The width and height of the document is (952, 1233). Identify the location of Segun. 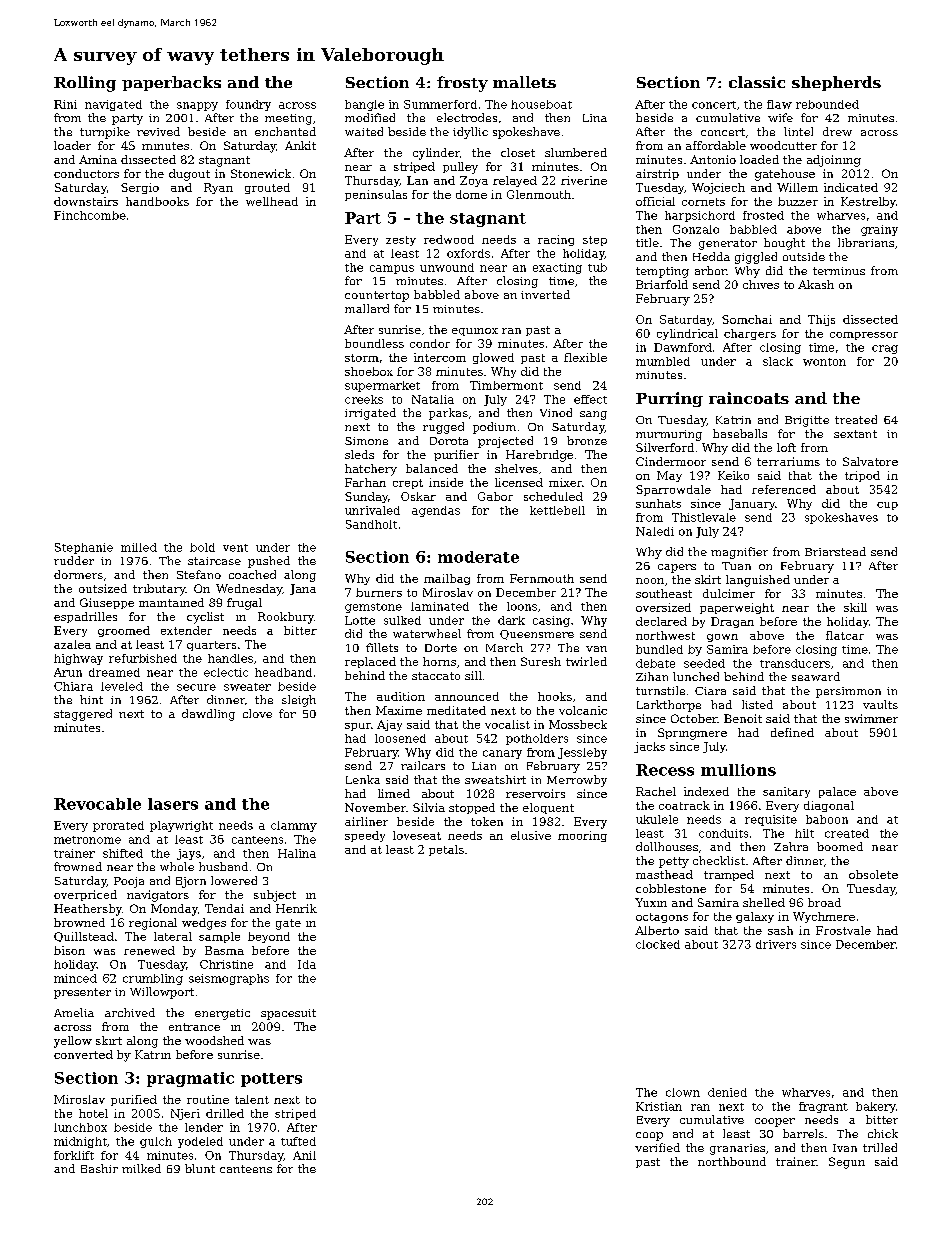
(847, 1163).
